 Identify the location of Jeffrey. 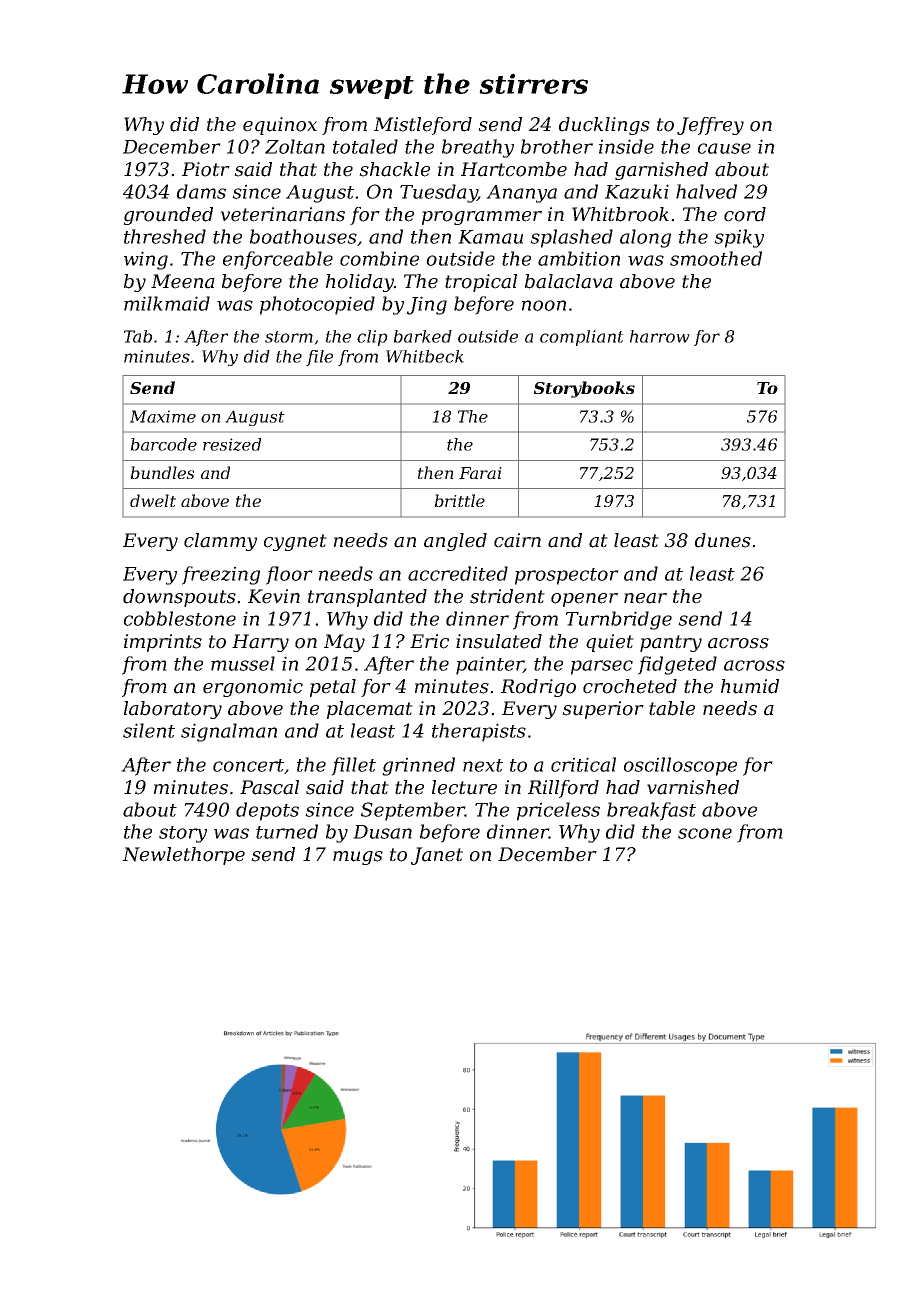
(710, 126).
